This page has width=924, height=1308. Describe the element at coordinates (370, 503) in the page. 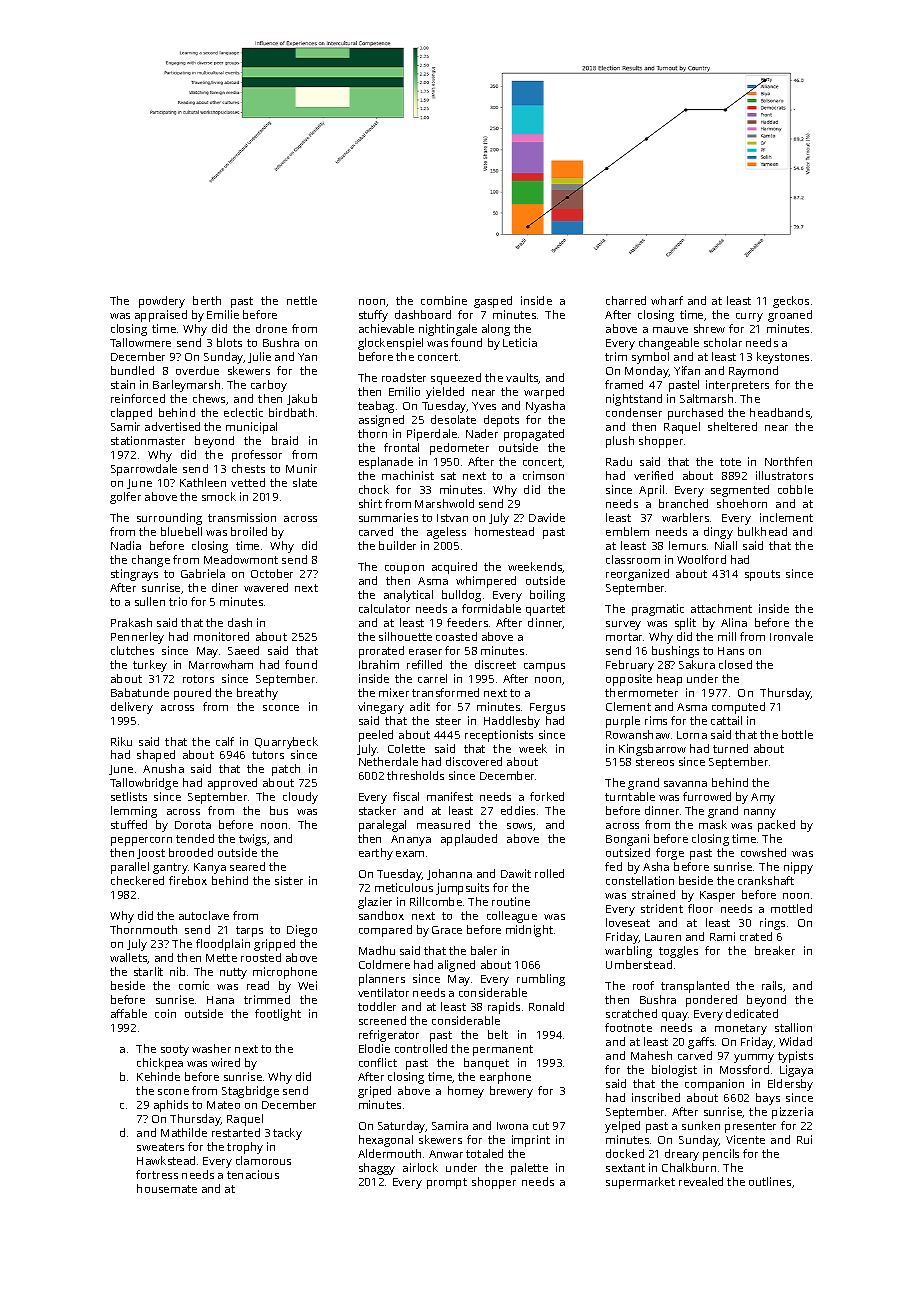

I see `shirt` at that location.
